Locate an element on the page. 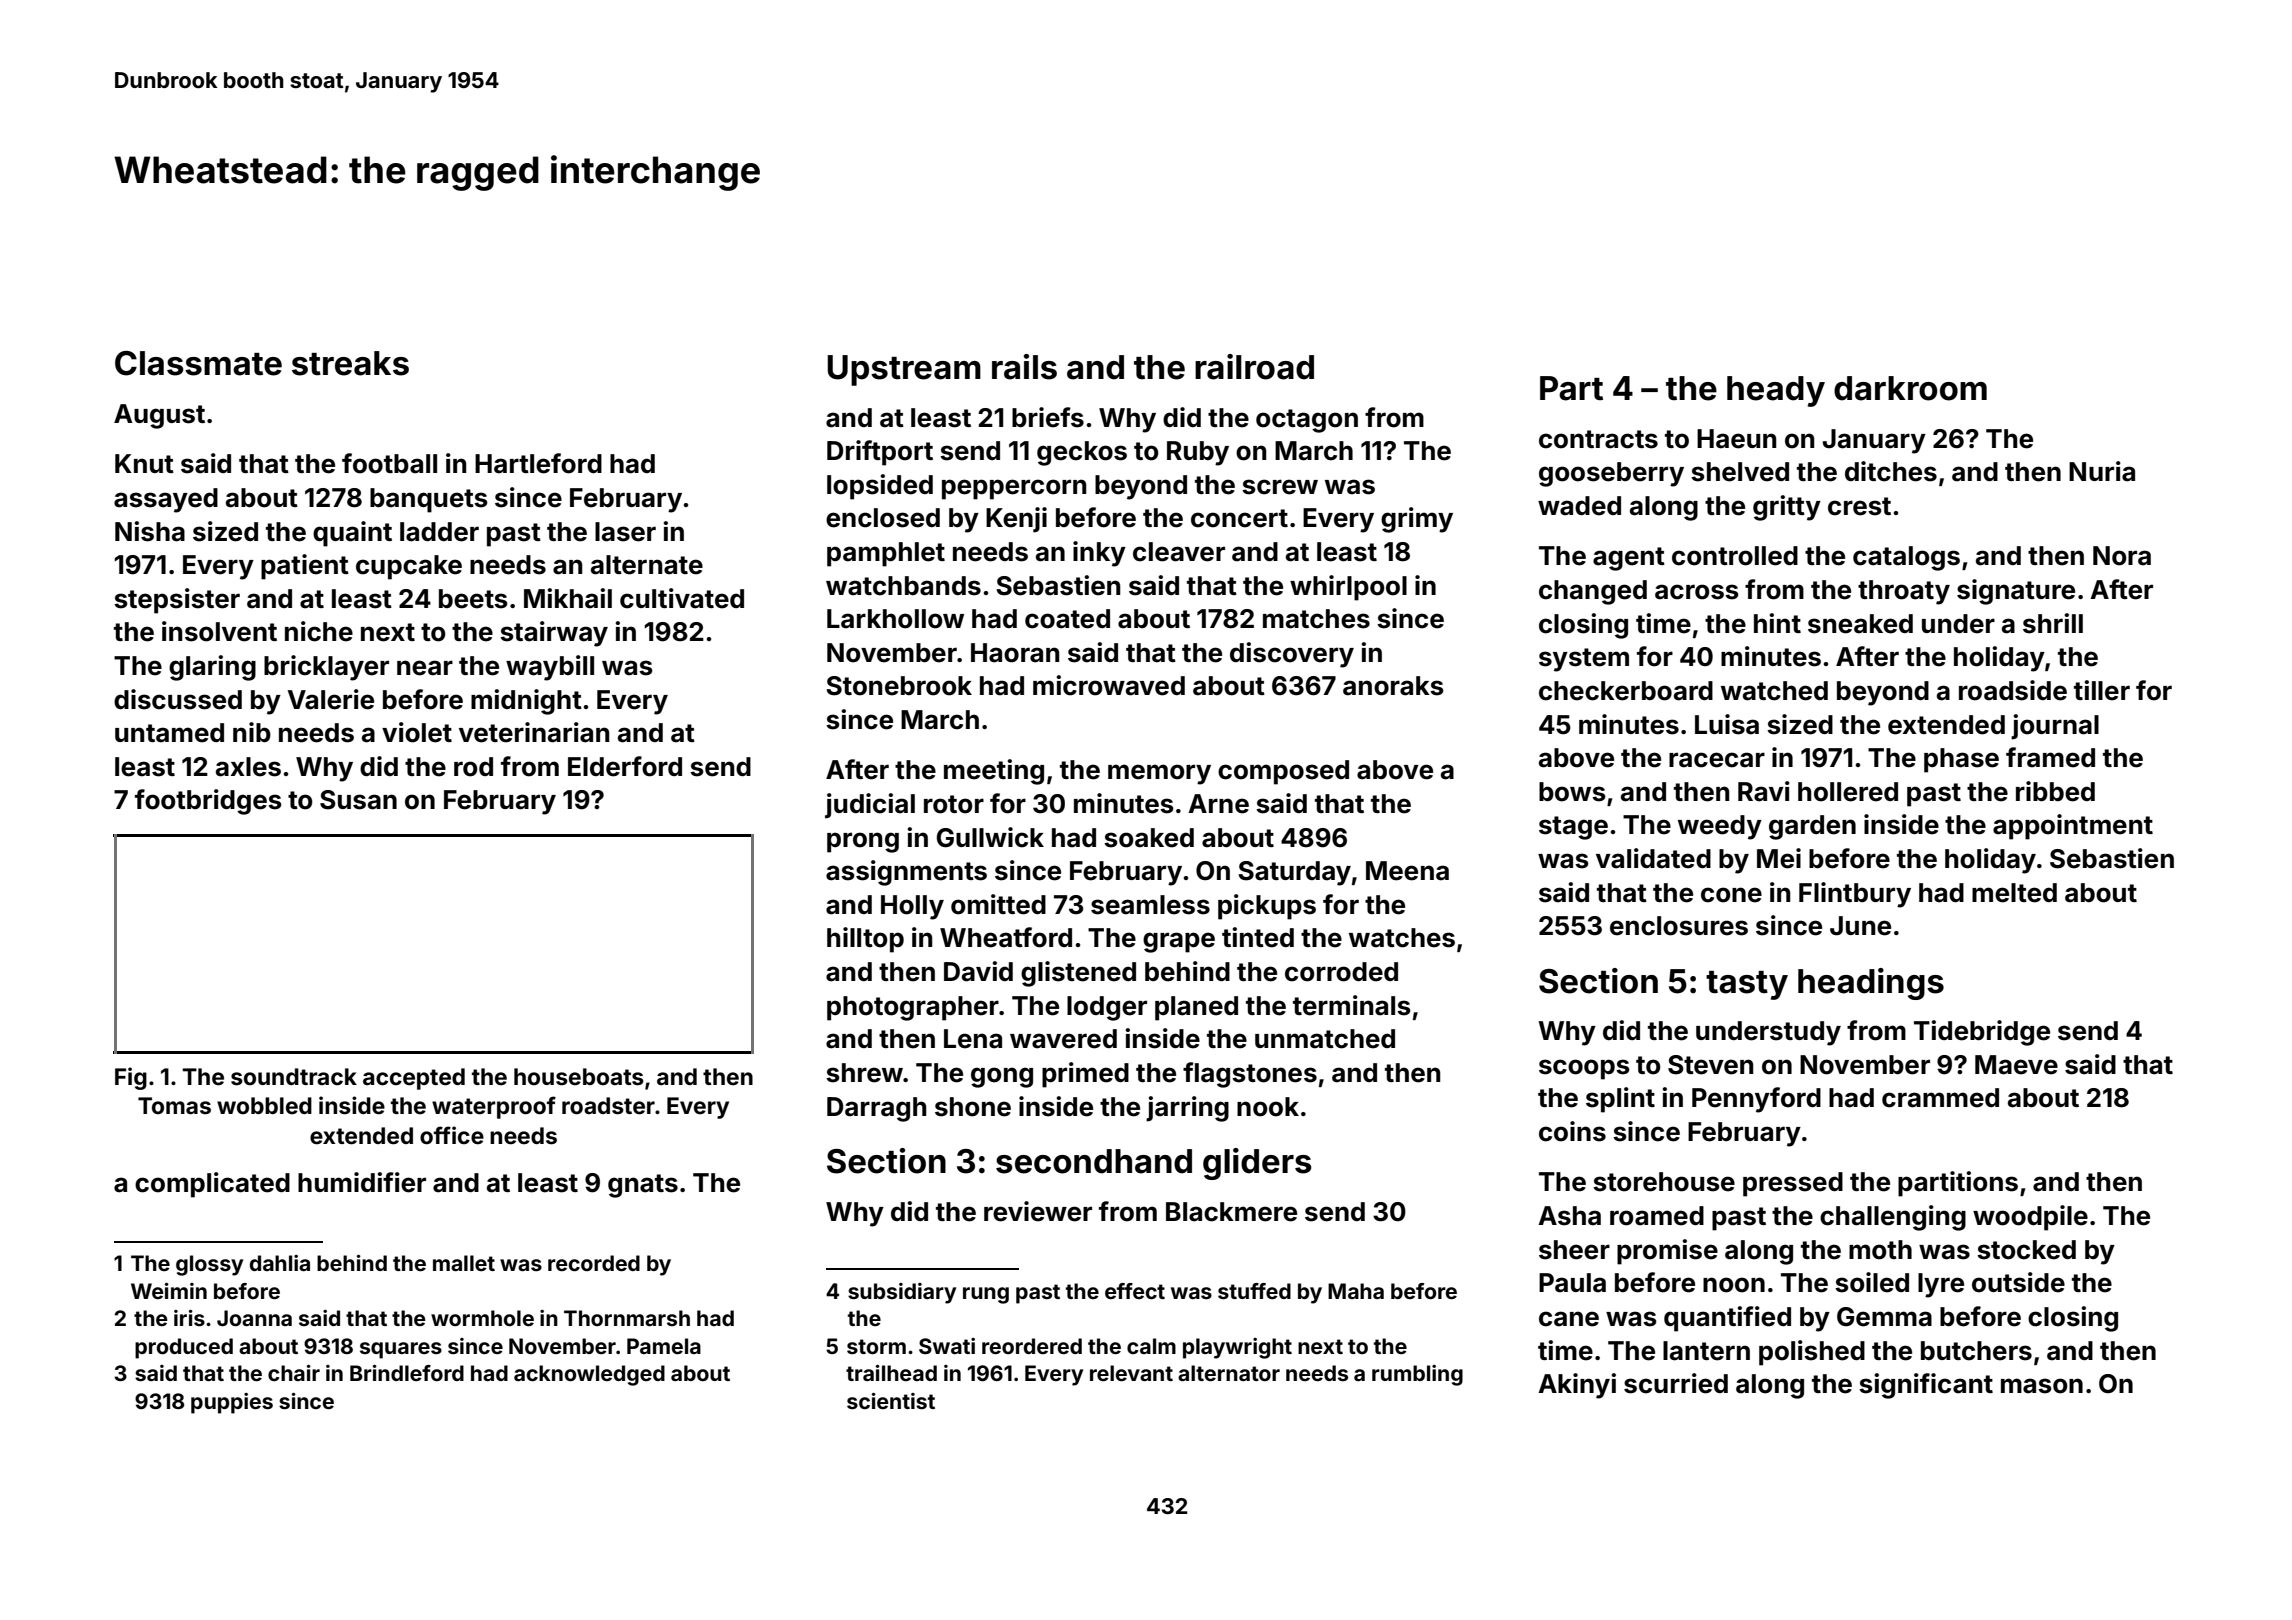 Image resolution: width=2292 pixels, height=1620 pixels. weedy is located at coordinates (1720, 827).
